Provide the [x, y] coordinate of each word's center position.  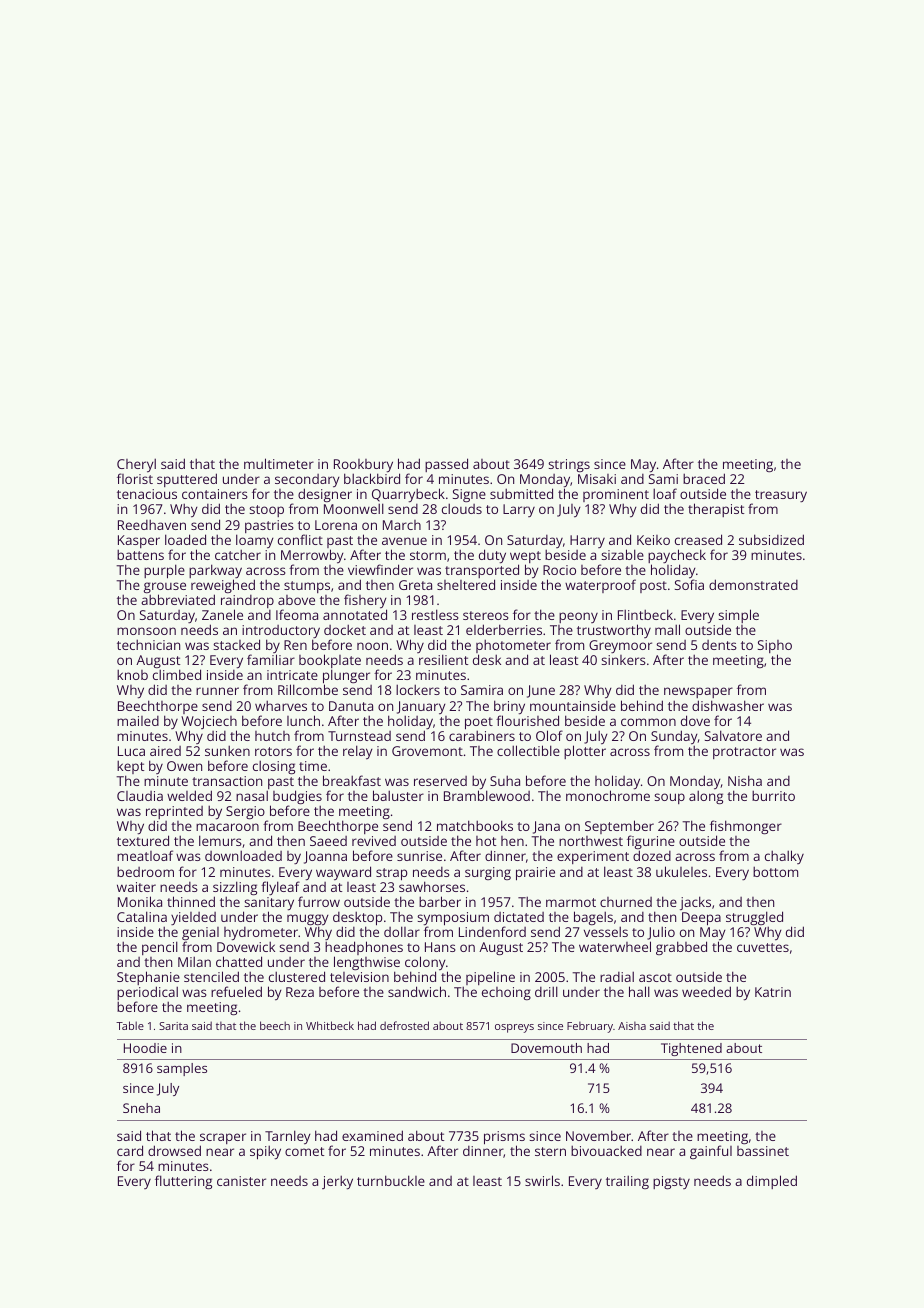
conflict [300, 539]
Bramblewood [487, 796]
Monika [140, 901]
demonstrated [753, 584]
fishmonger [746, 828]
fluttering [183, 1182]
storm [428, 555]
